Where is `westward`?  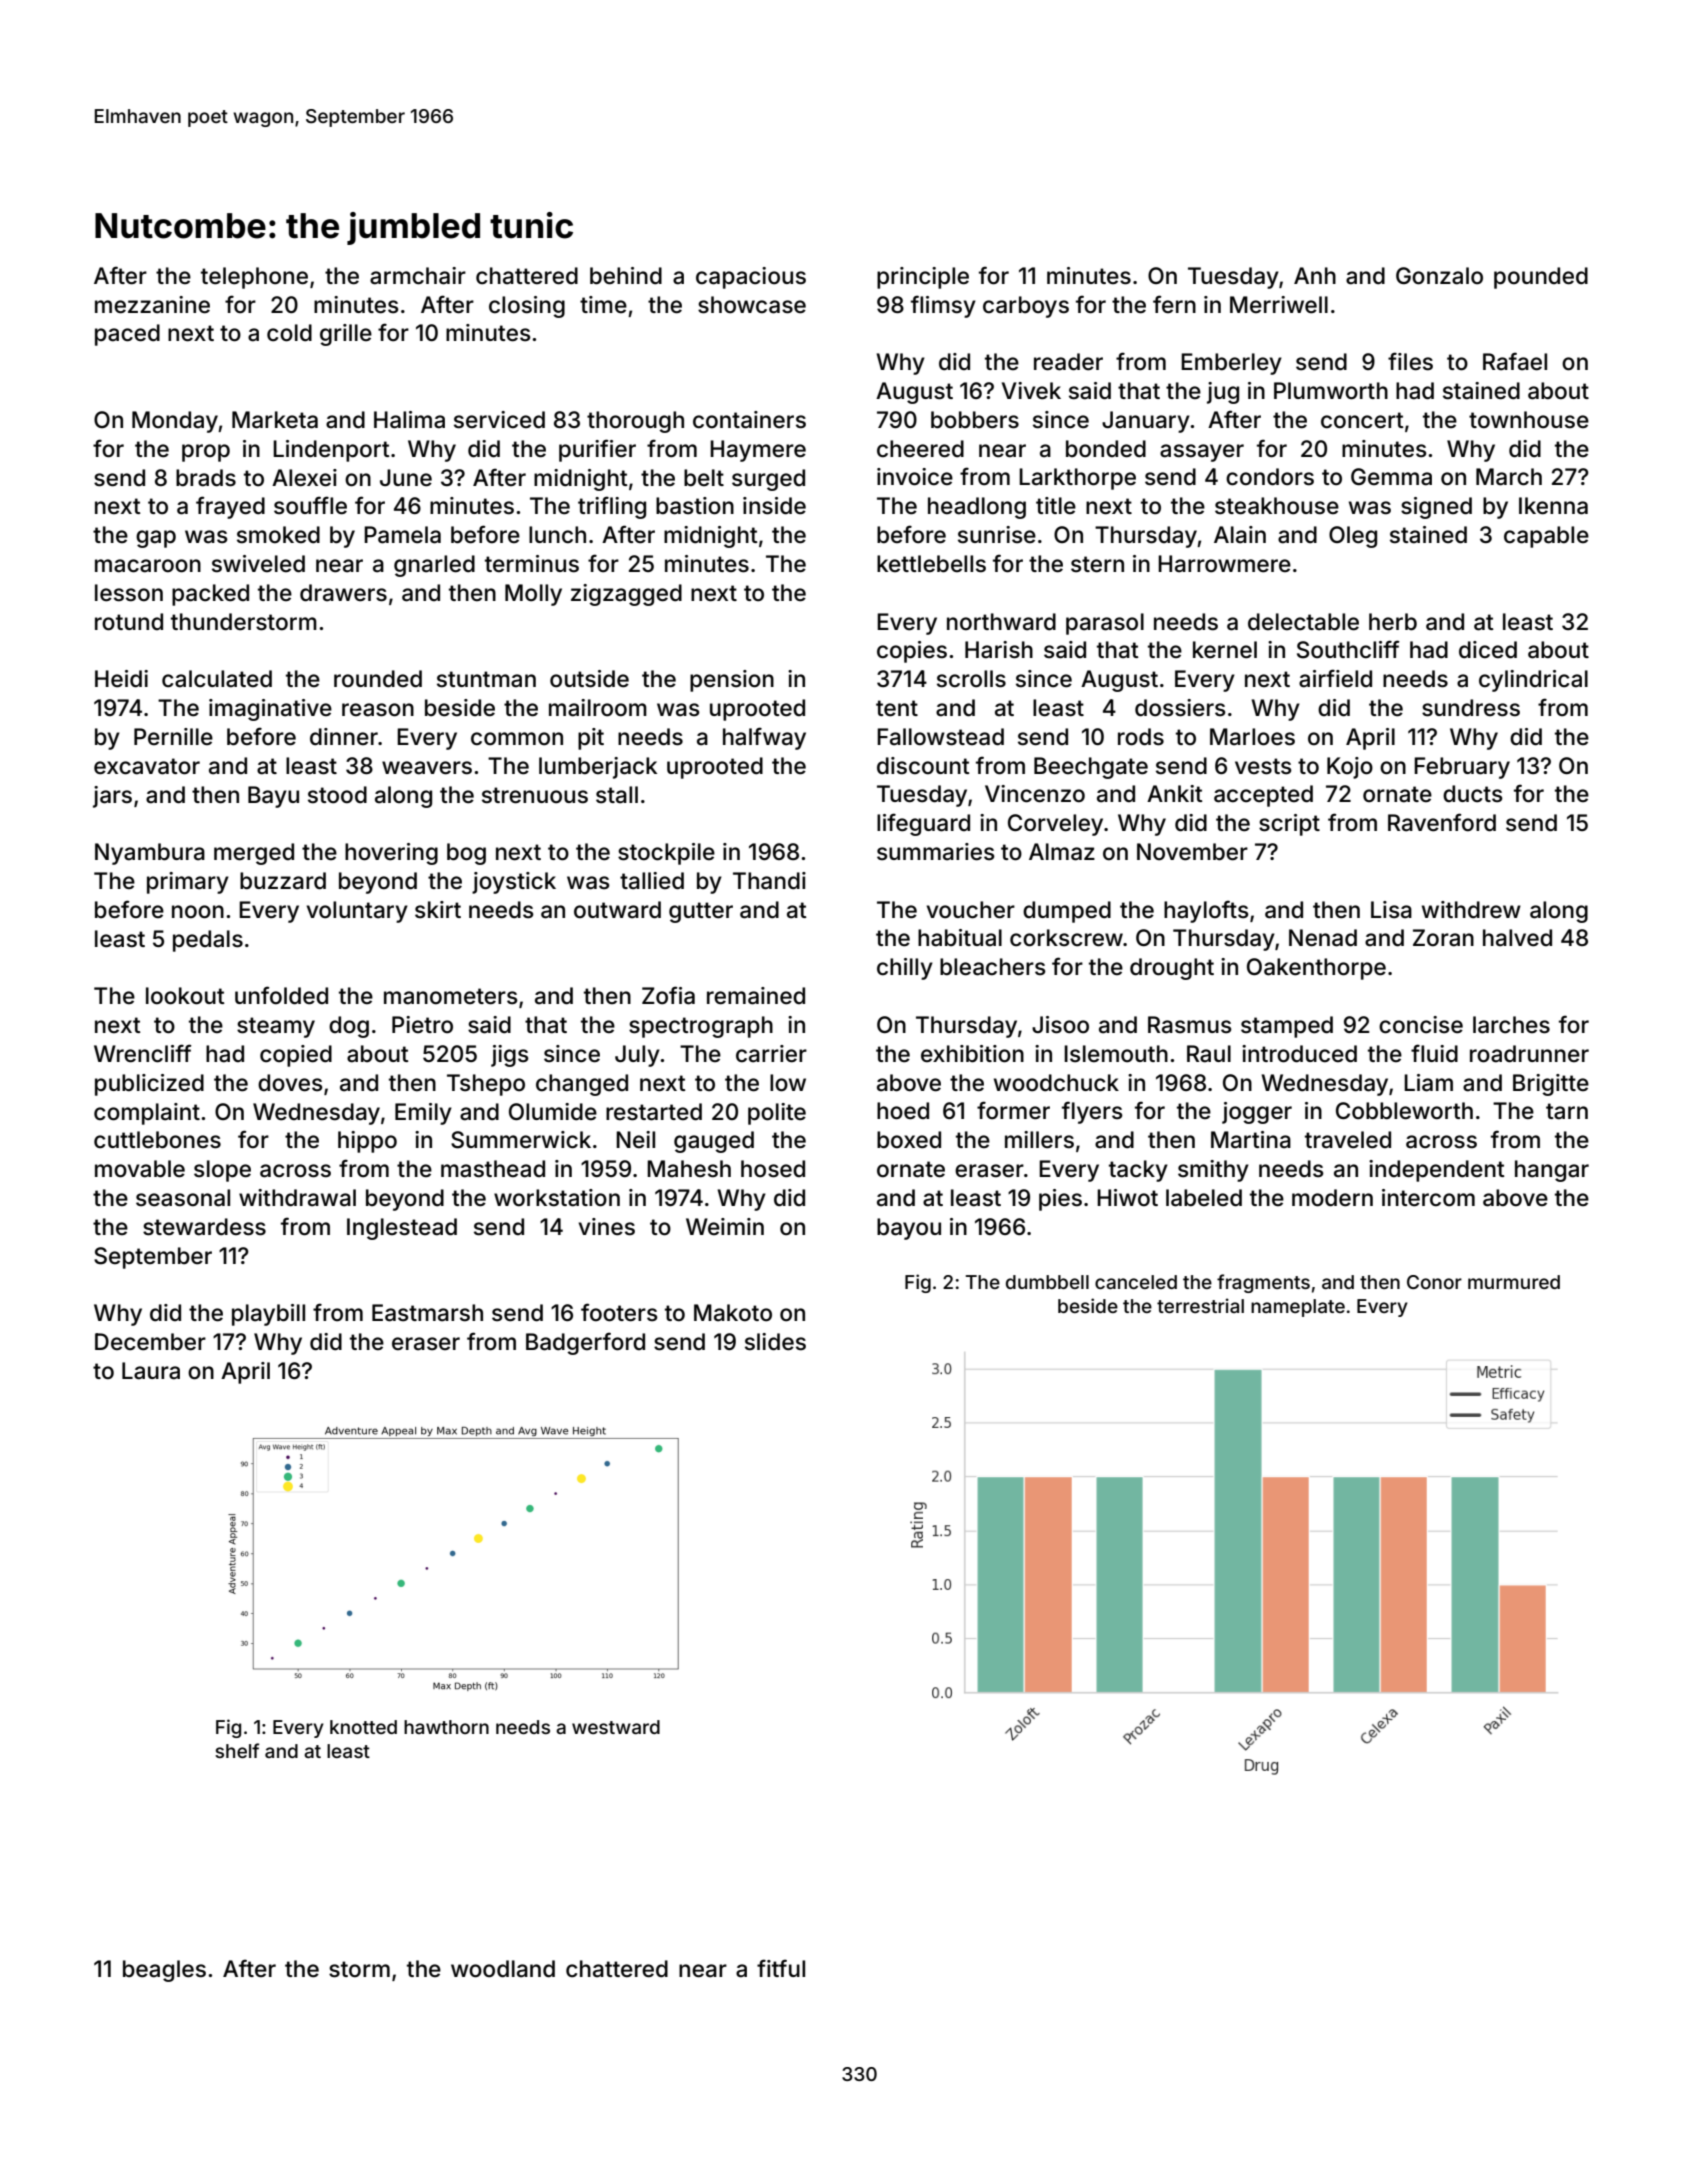 westward is located at coordinates (616, 1727).
